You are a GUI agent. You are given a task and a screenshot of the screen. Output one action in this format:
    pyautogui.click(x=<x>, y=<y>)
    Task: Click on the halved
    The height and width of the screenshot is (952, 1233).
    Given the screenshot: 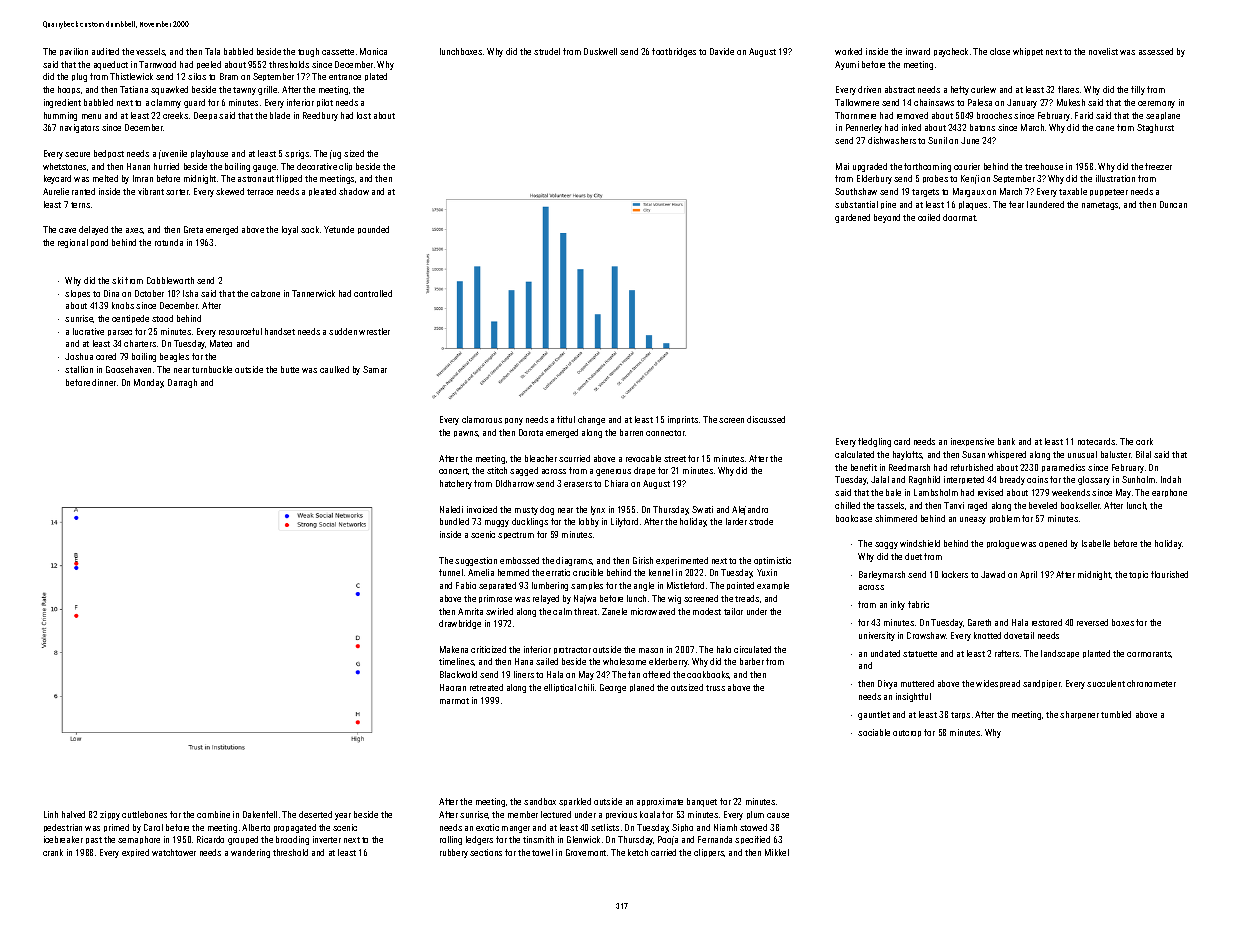 What is the action you would take?
    pyautogui.click(x=73, y=814)
